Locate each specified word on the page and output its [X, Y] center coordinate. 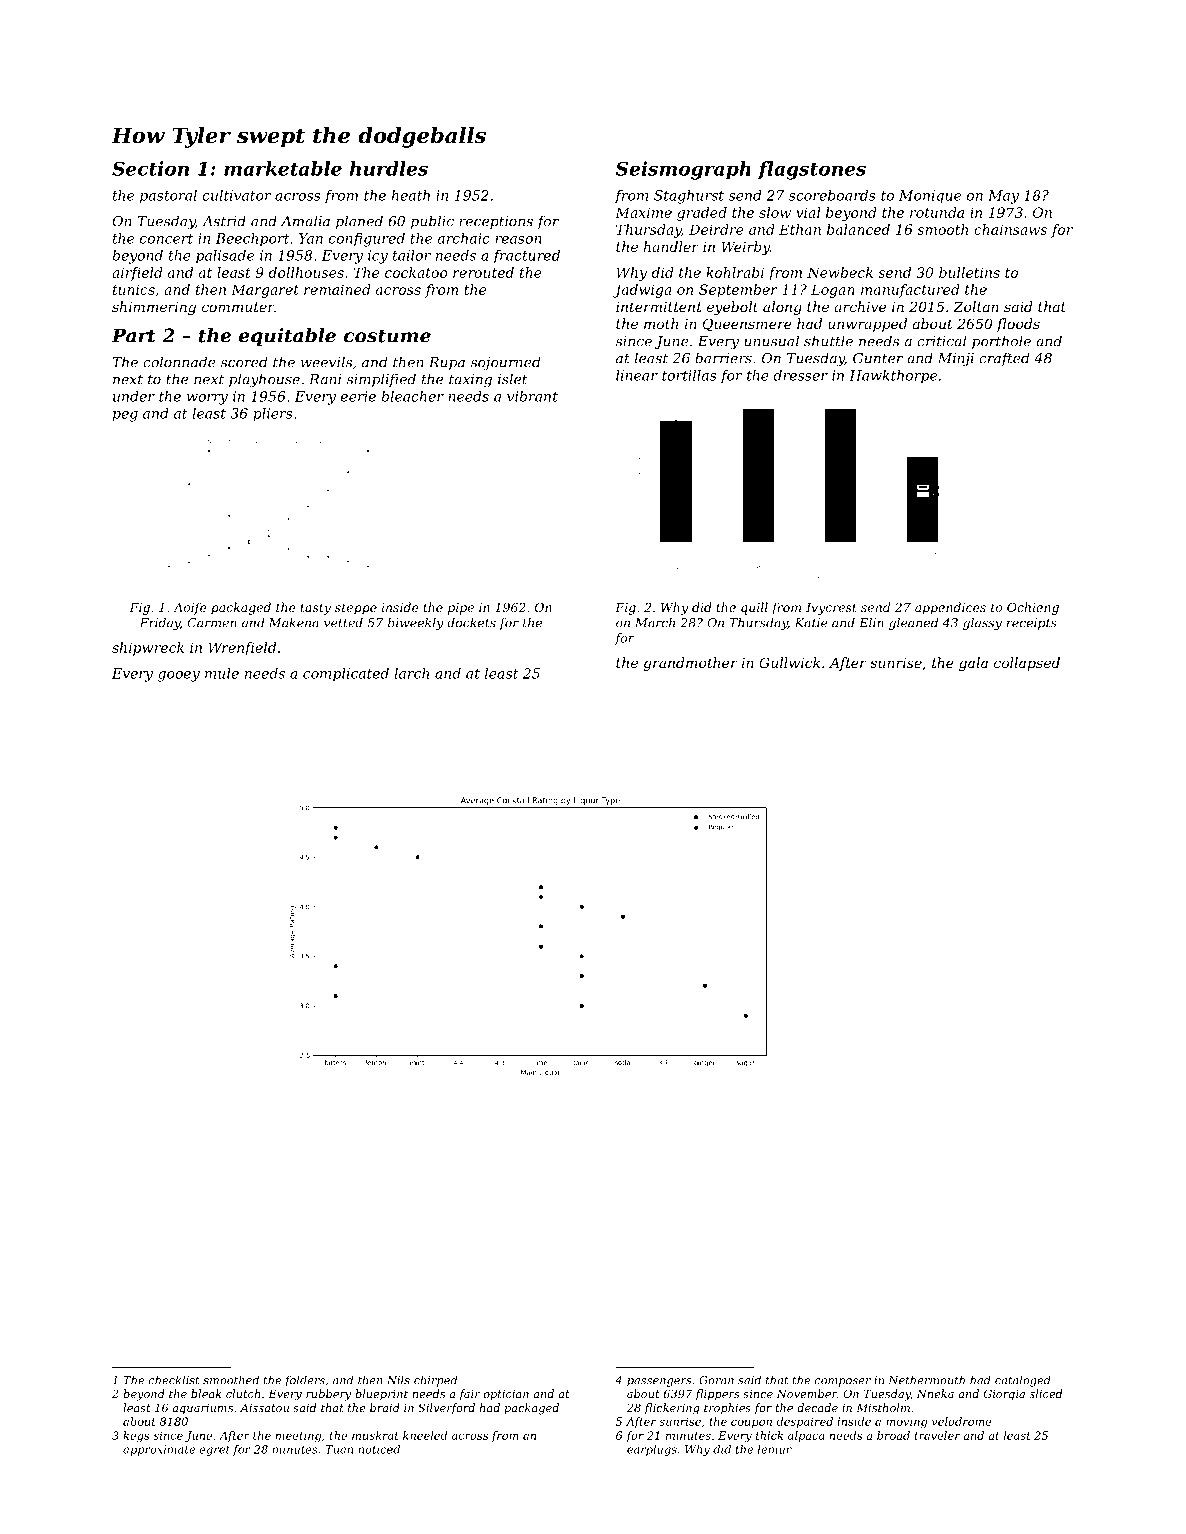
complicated [346, 675]
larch [412, 673]
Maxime [643, 212]
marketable [283, 168]
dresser [801, 375]
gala [973, 664]
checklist [174, 1380]
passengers [659, 1382]
